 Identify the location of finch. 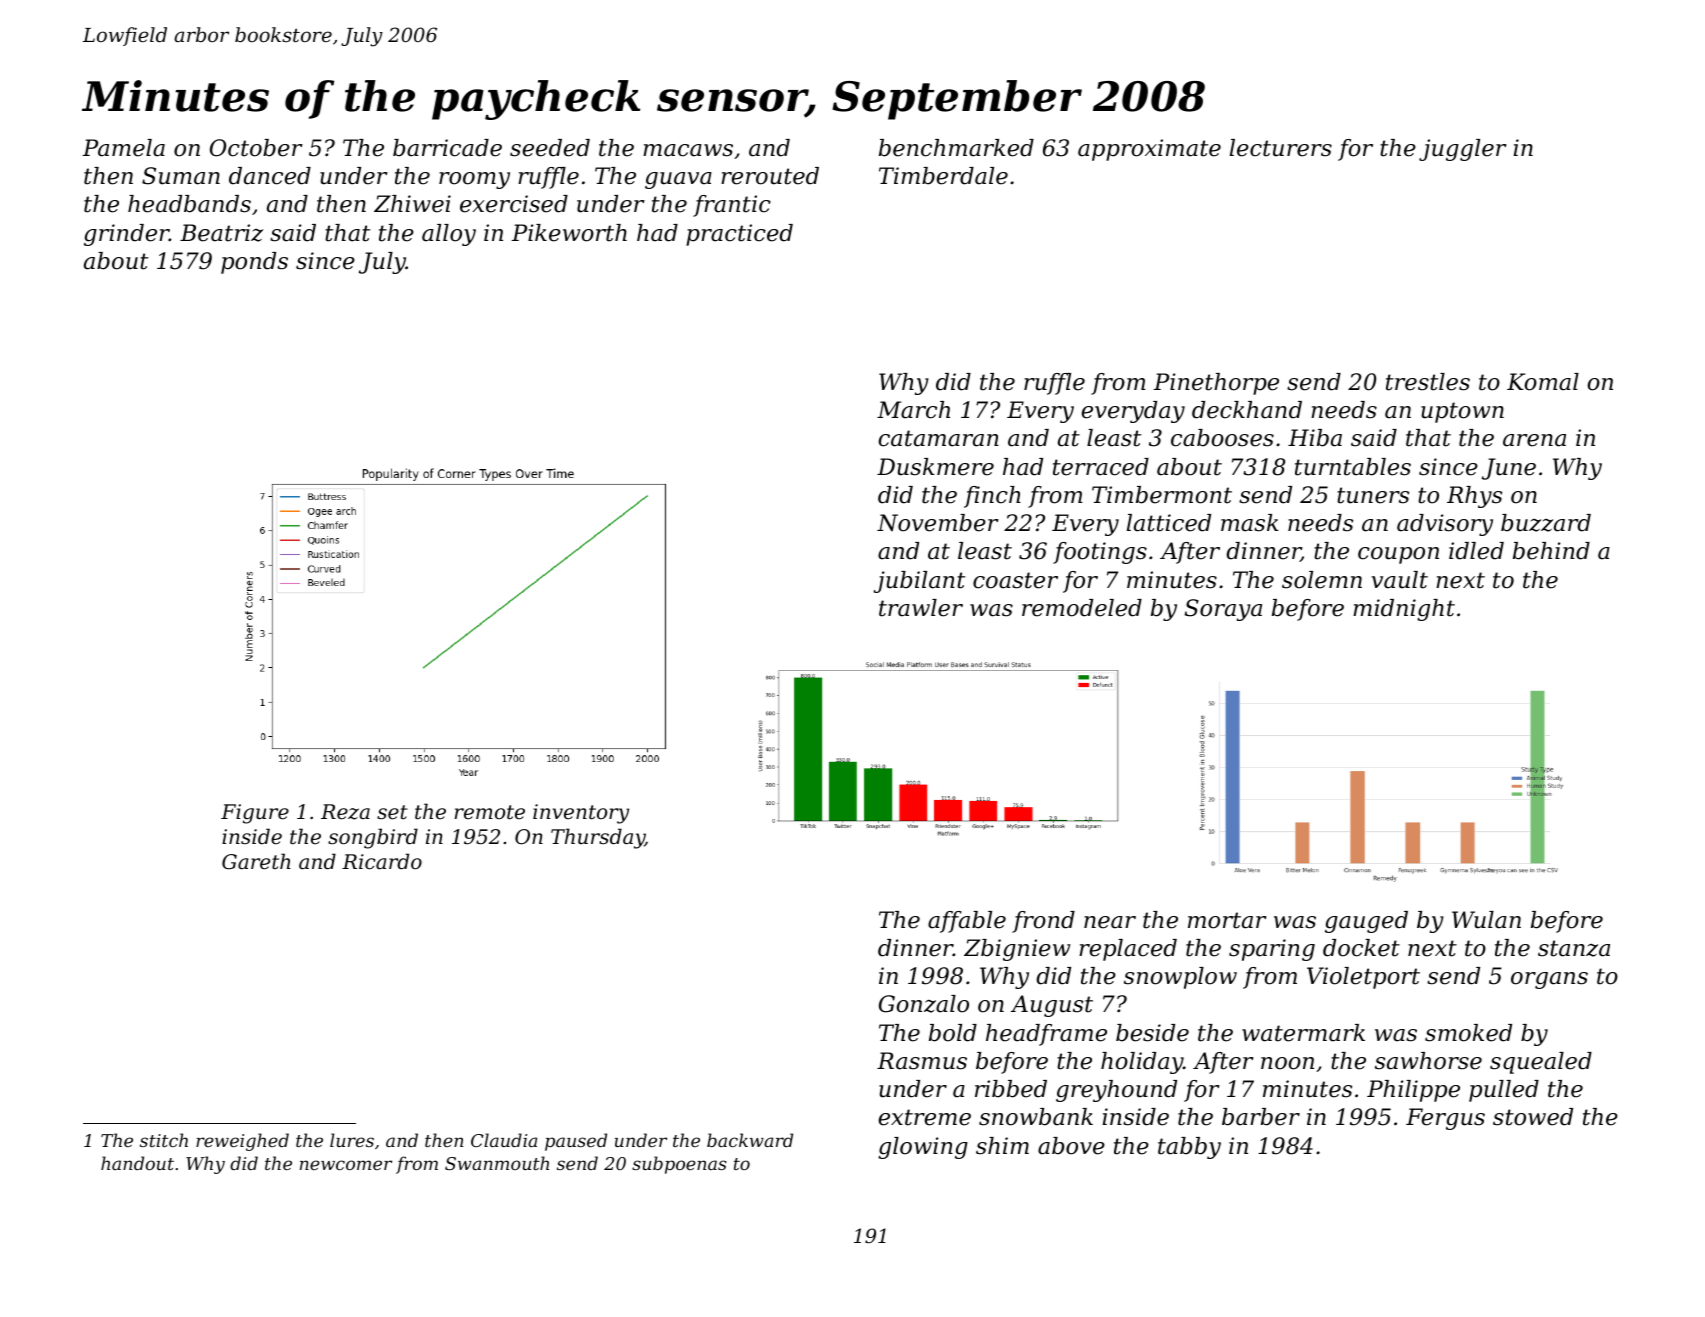
(992, 497).
